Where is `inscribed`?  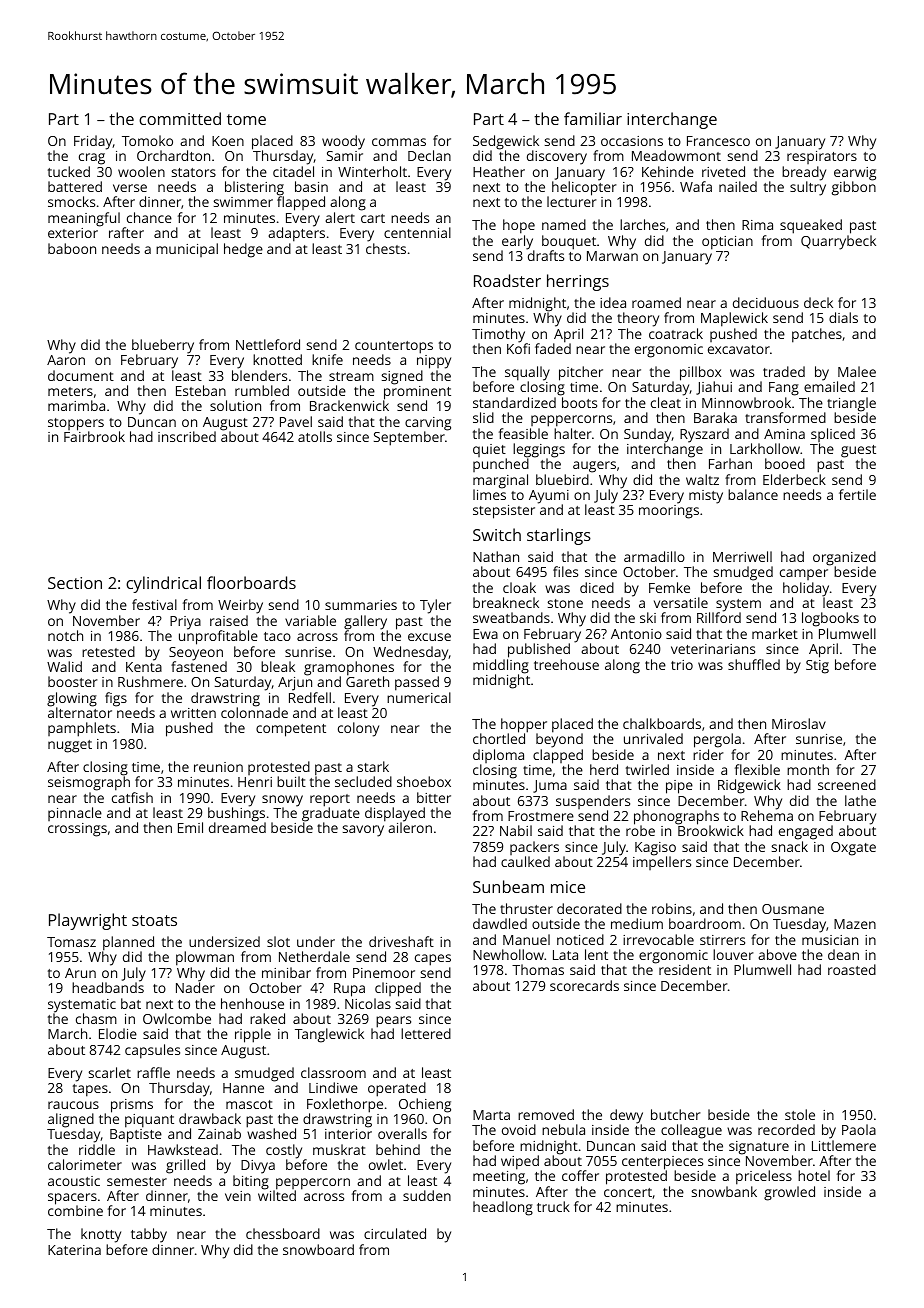
inscribed is located at coordinates (187, 436).
